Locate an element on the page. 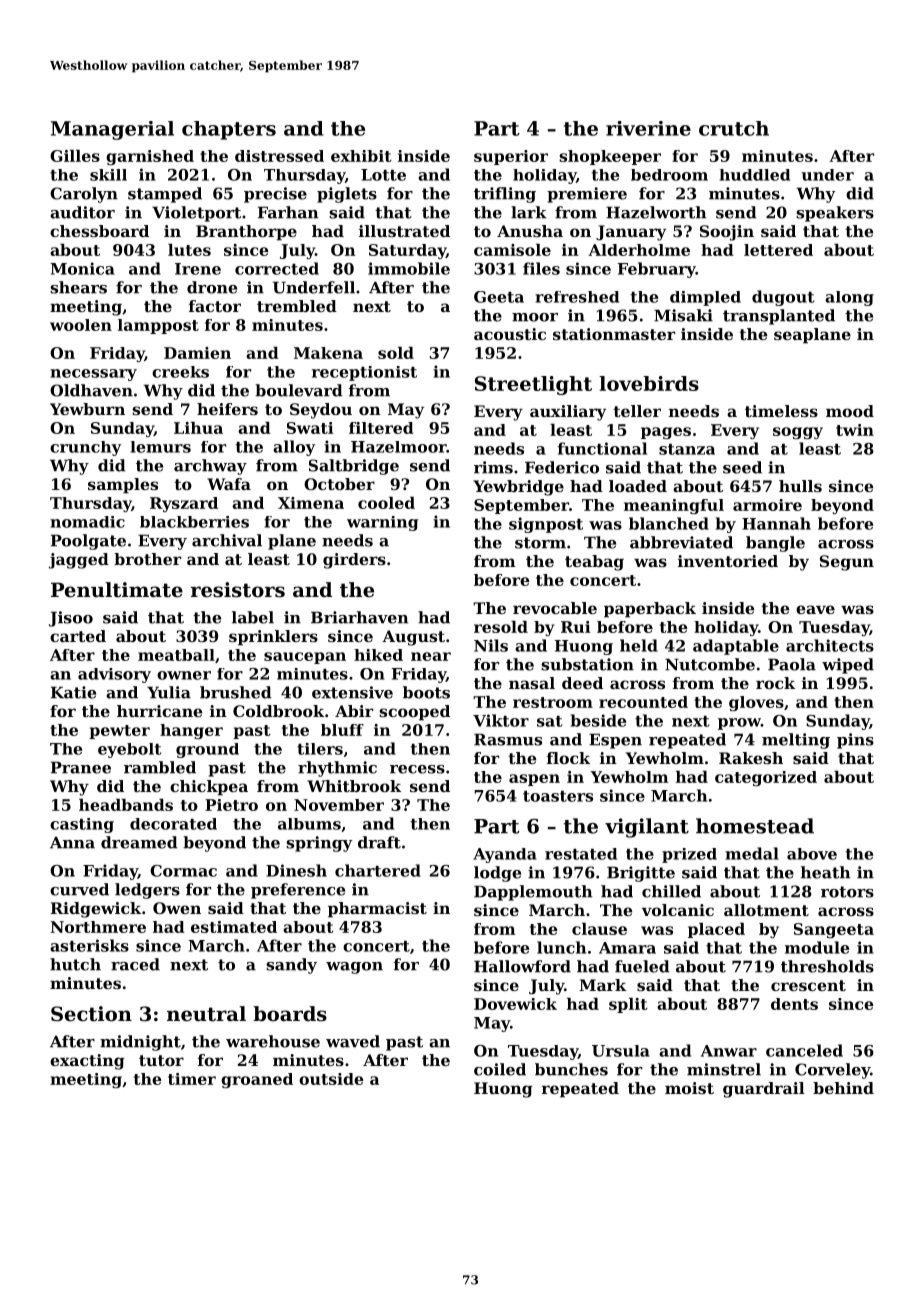 Image resolution: width=924 pixels, height=1314 pixels. behind is located at coordinates (843, 1088).
